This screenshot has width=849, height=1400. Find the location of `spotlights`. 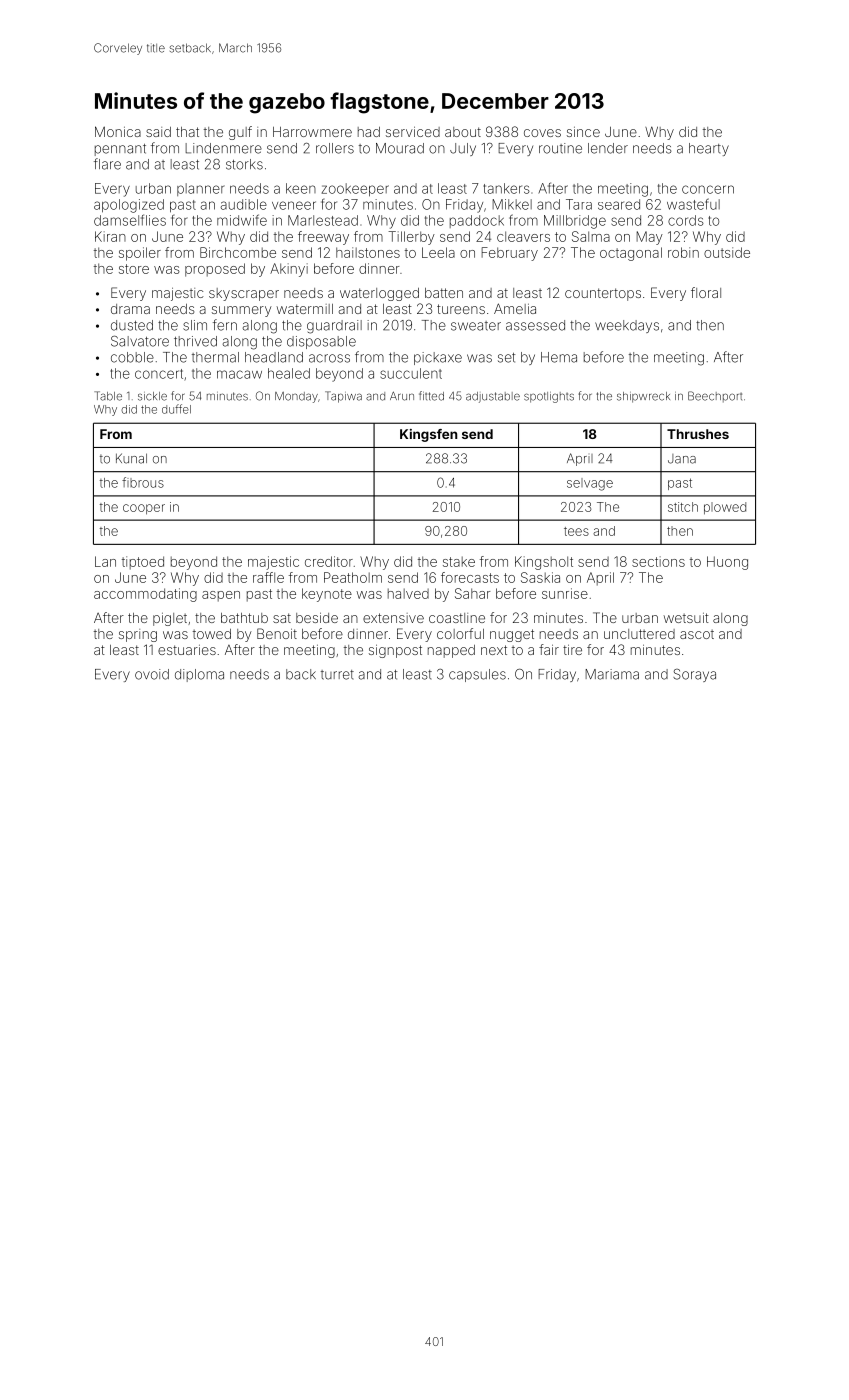

spotlights is located at coordinates (549, 397).
